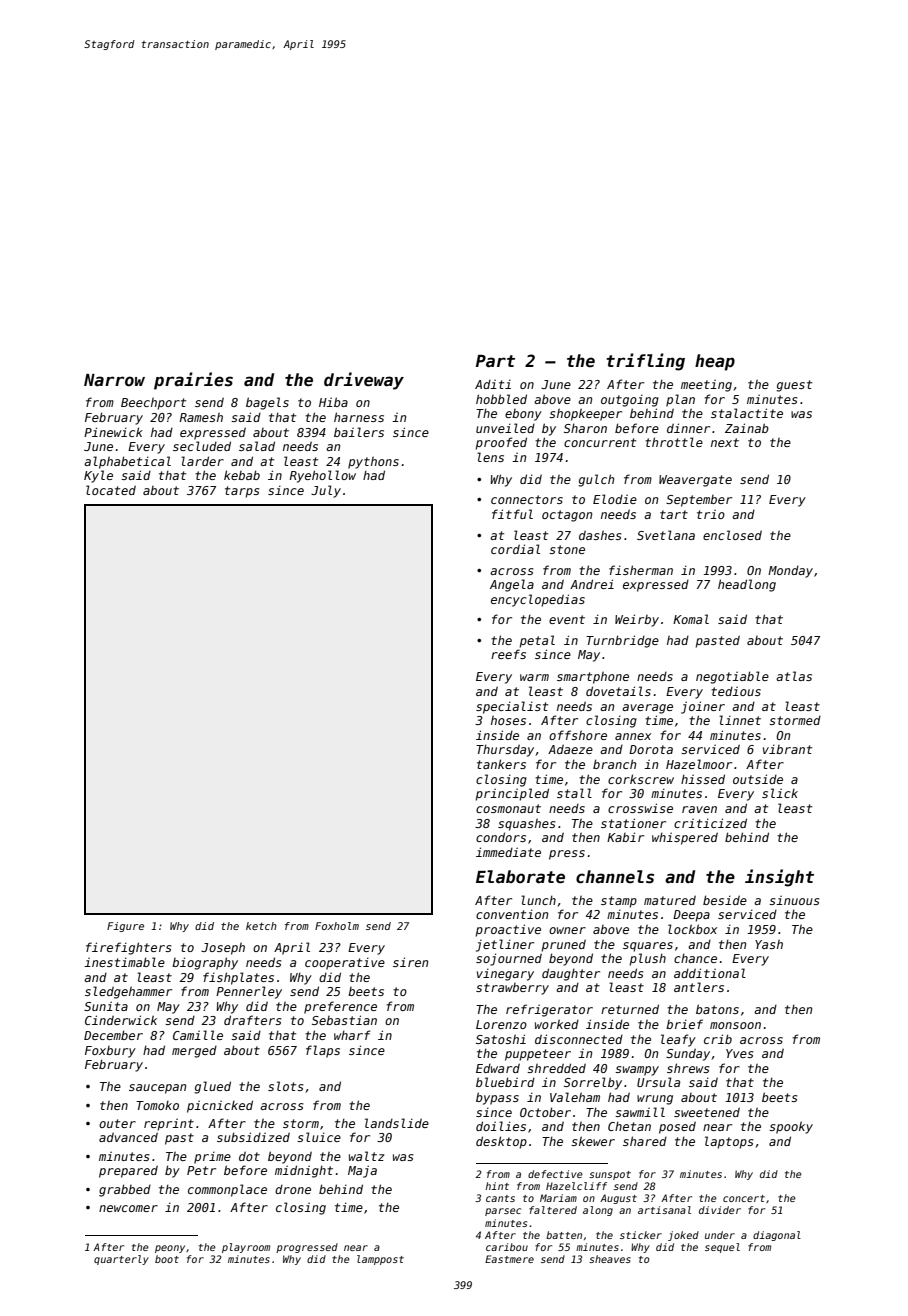 The image size is (908, 1316). Describe the element at coordinates (364, 381) in the screenshot. I see `driveway` at that location.
